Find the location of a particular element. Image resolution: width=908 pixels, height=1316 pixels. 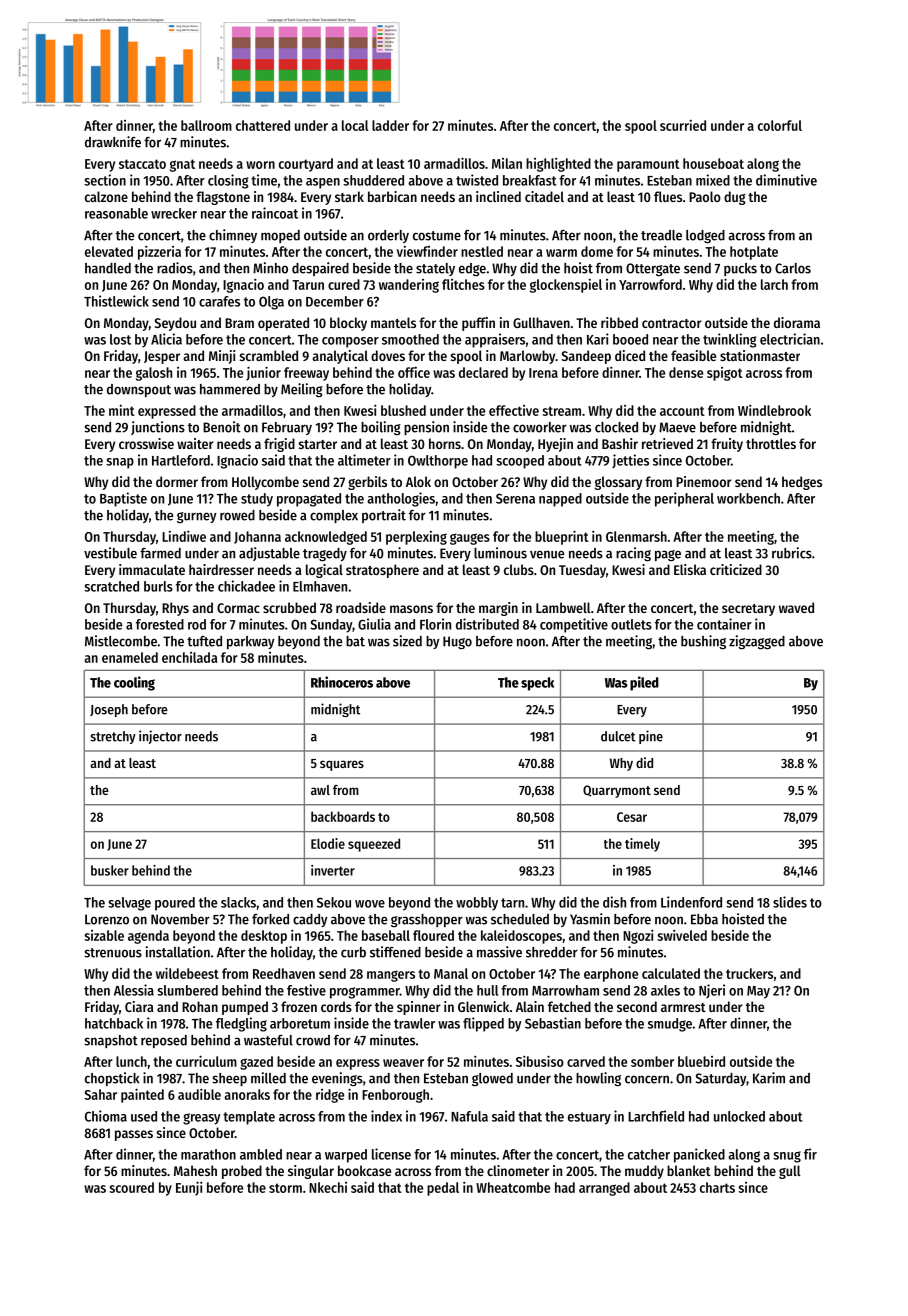

pizzeria is located at coordinates (159, 253).
